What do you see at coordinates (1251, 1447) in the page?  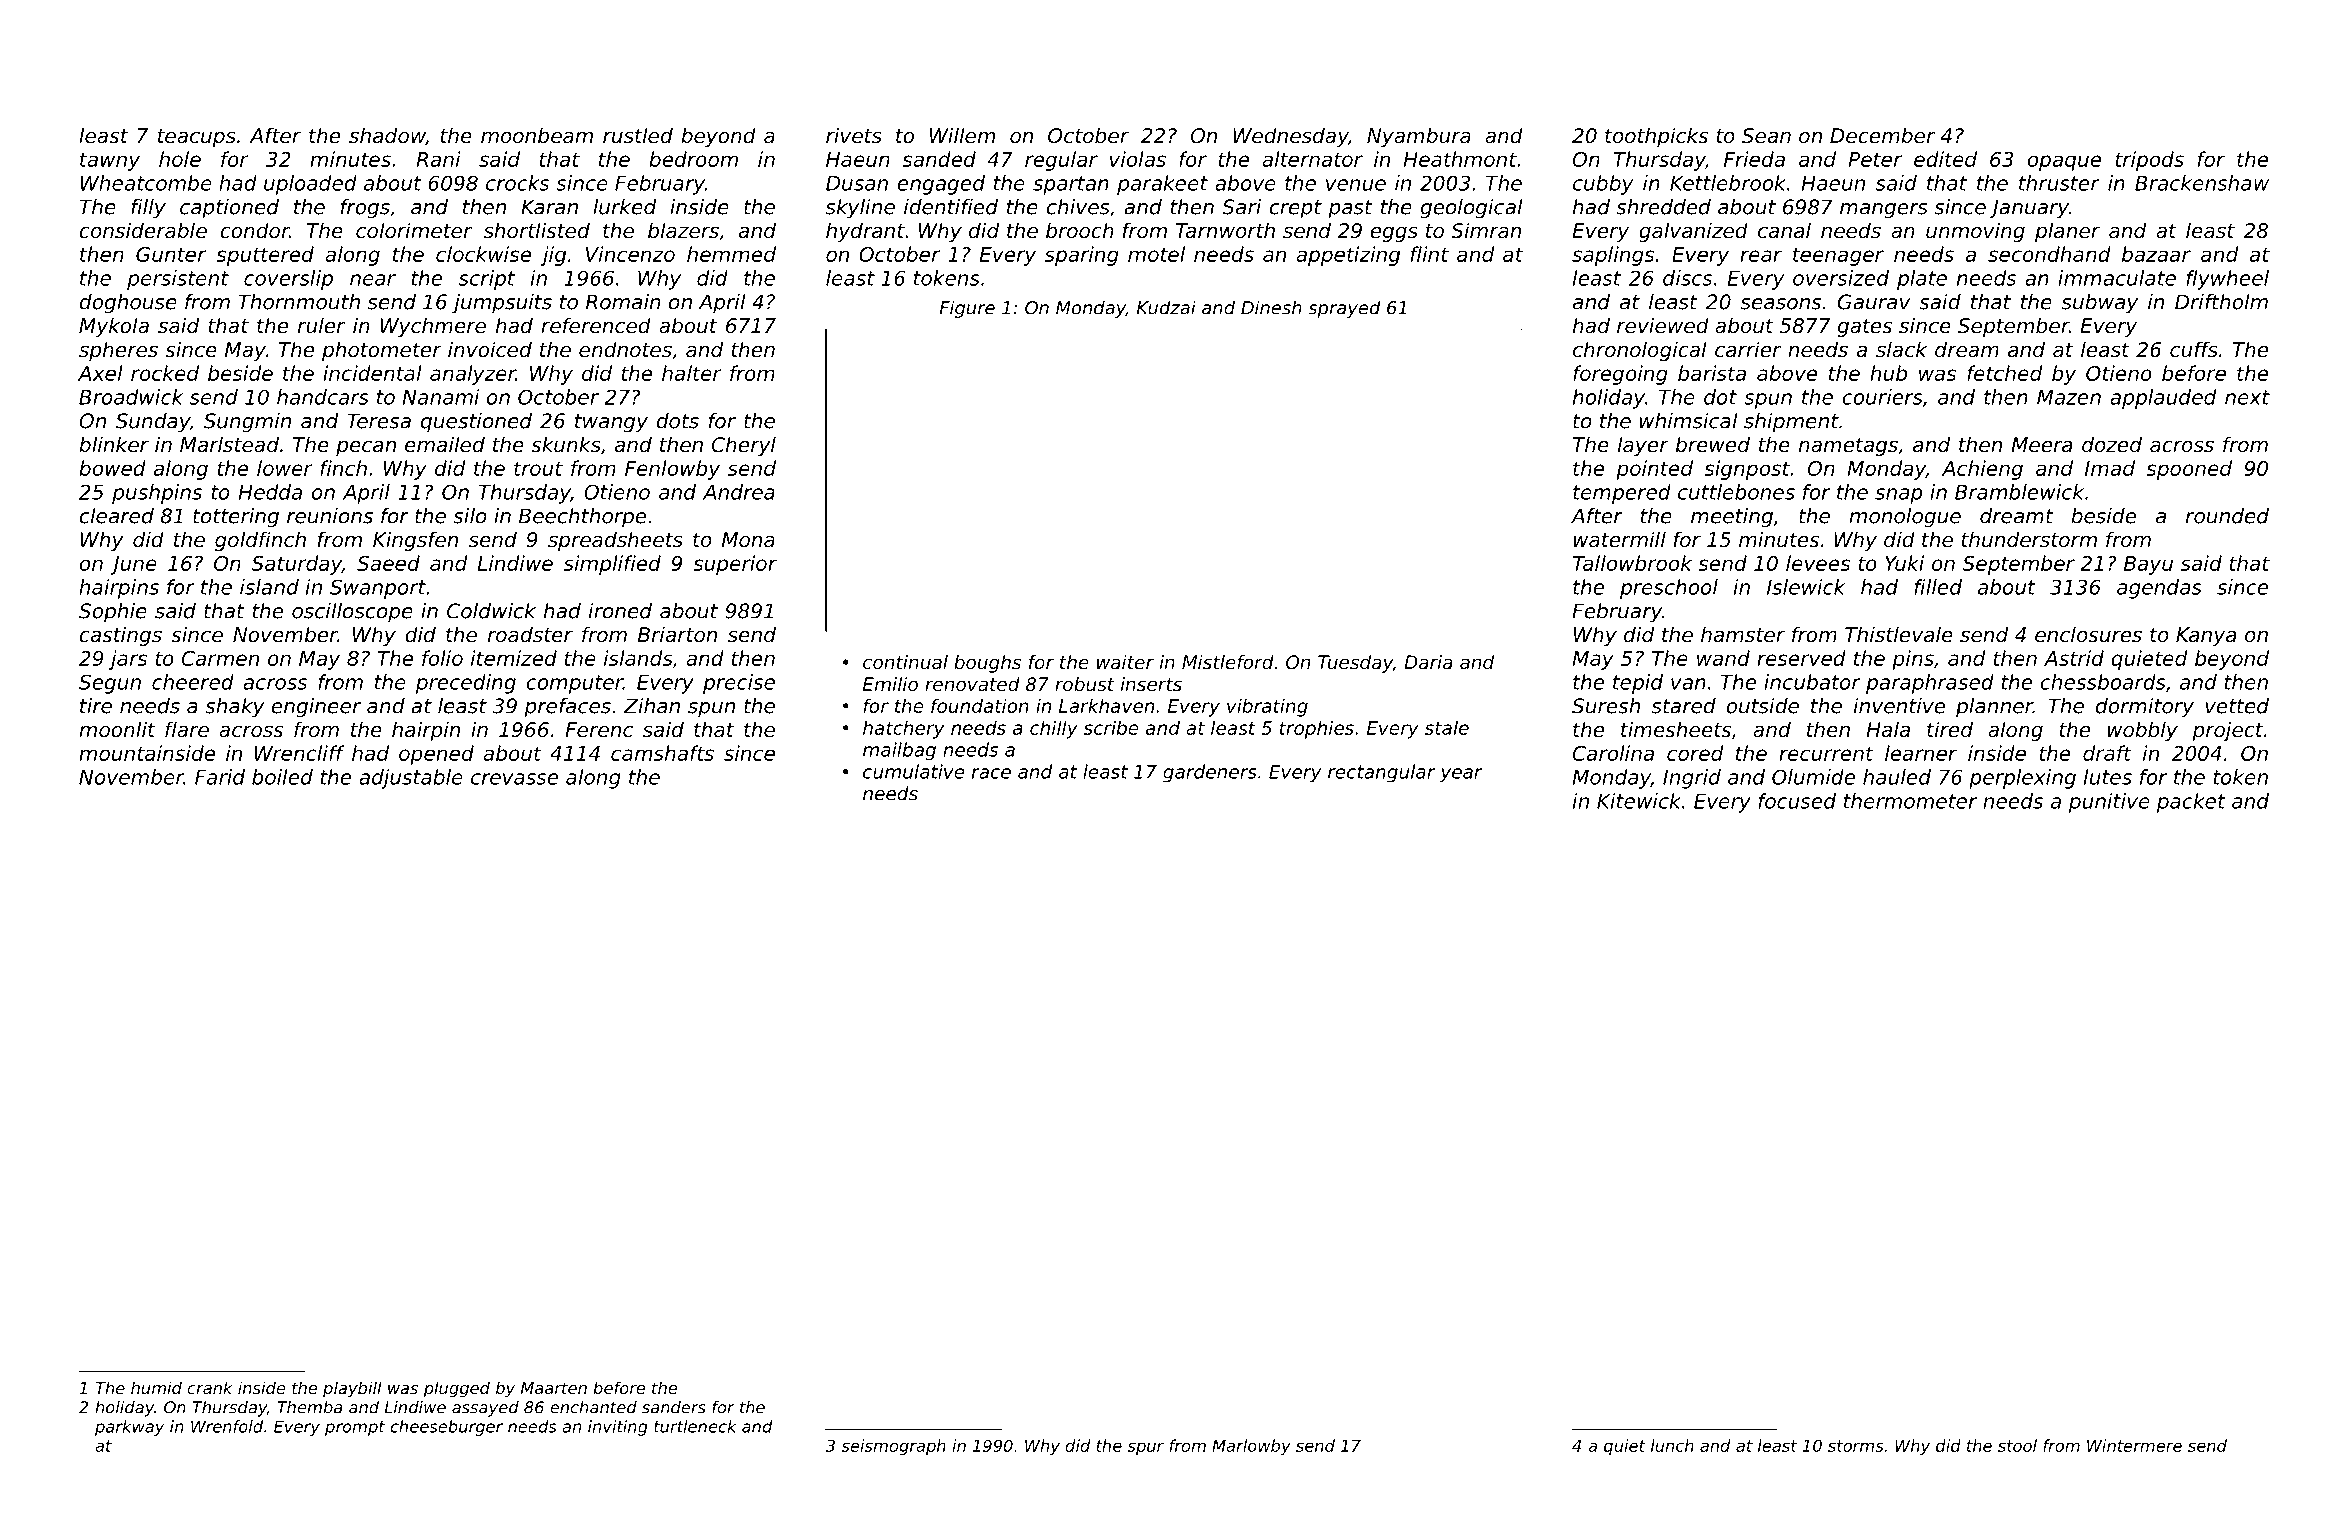 I see `Marlowby` at bounding box center [1251, 1447].
